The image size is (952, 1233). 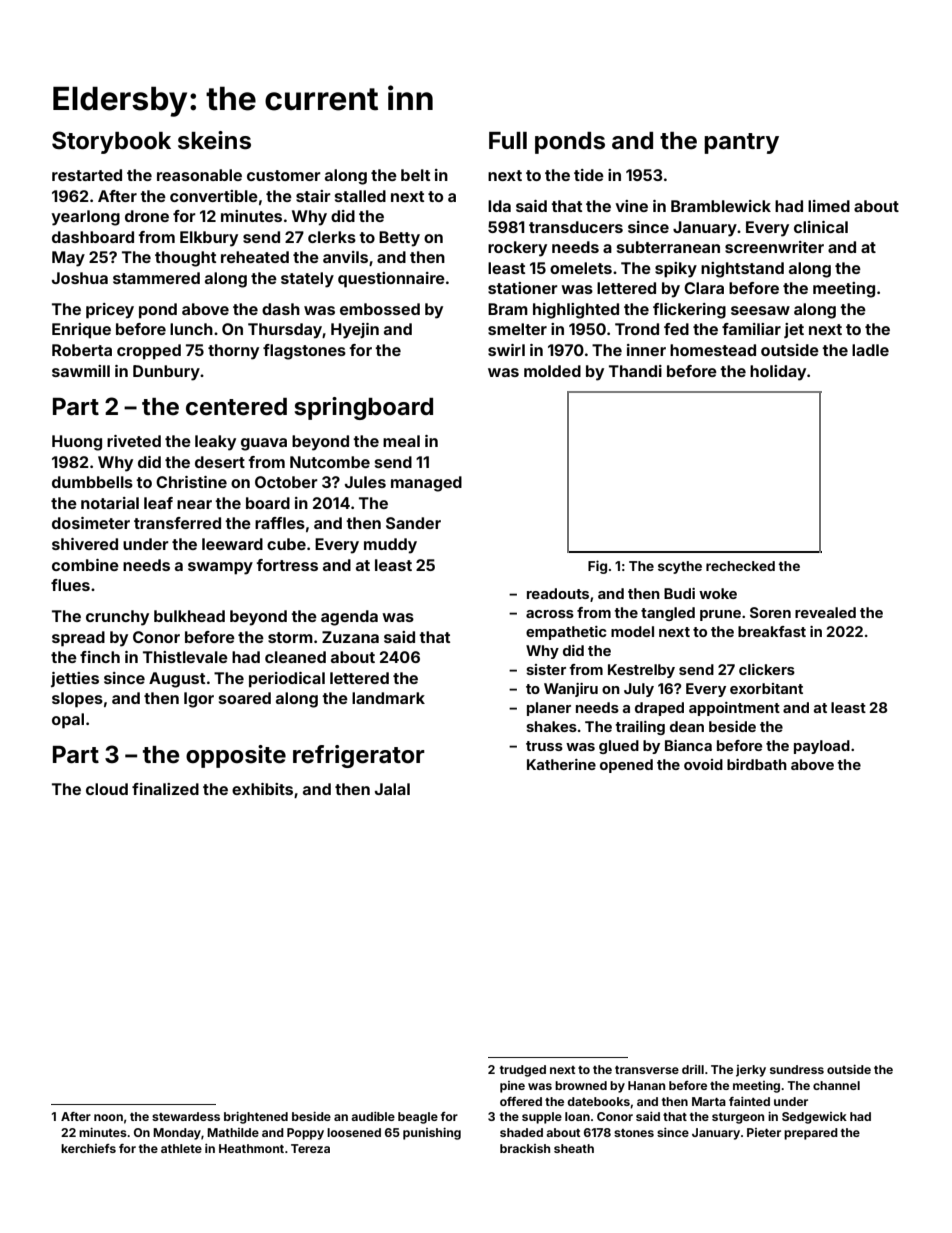 I want to click on combine, so click(x=85, y=565).
